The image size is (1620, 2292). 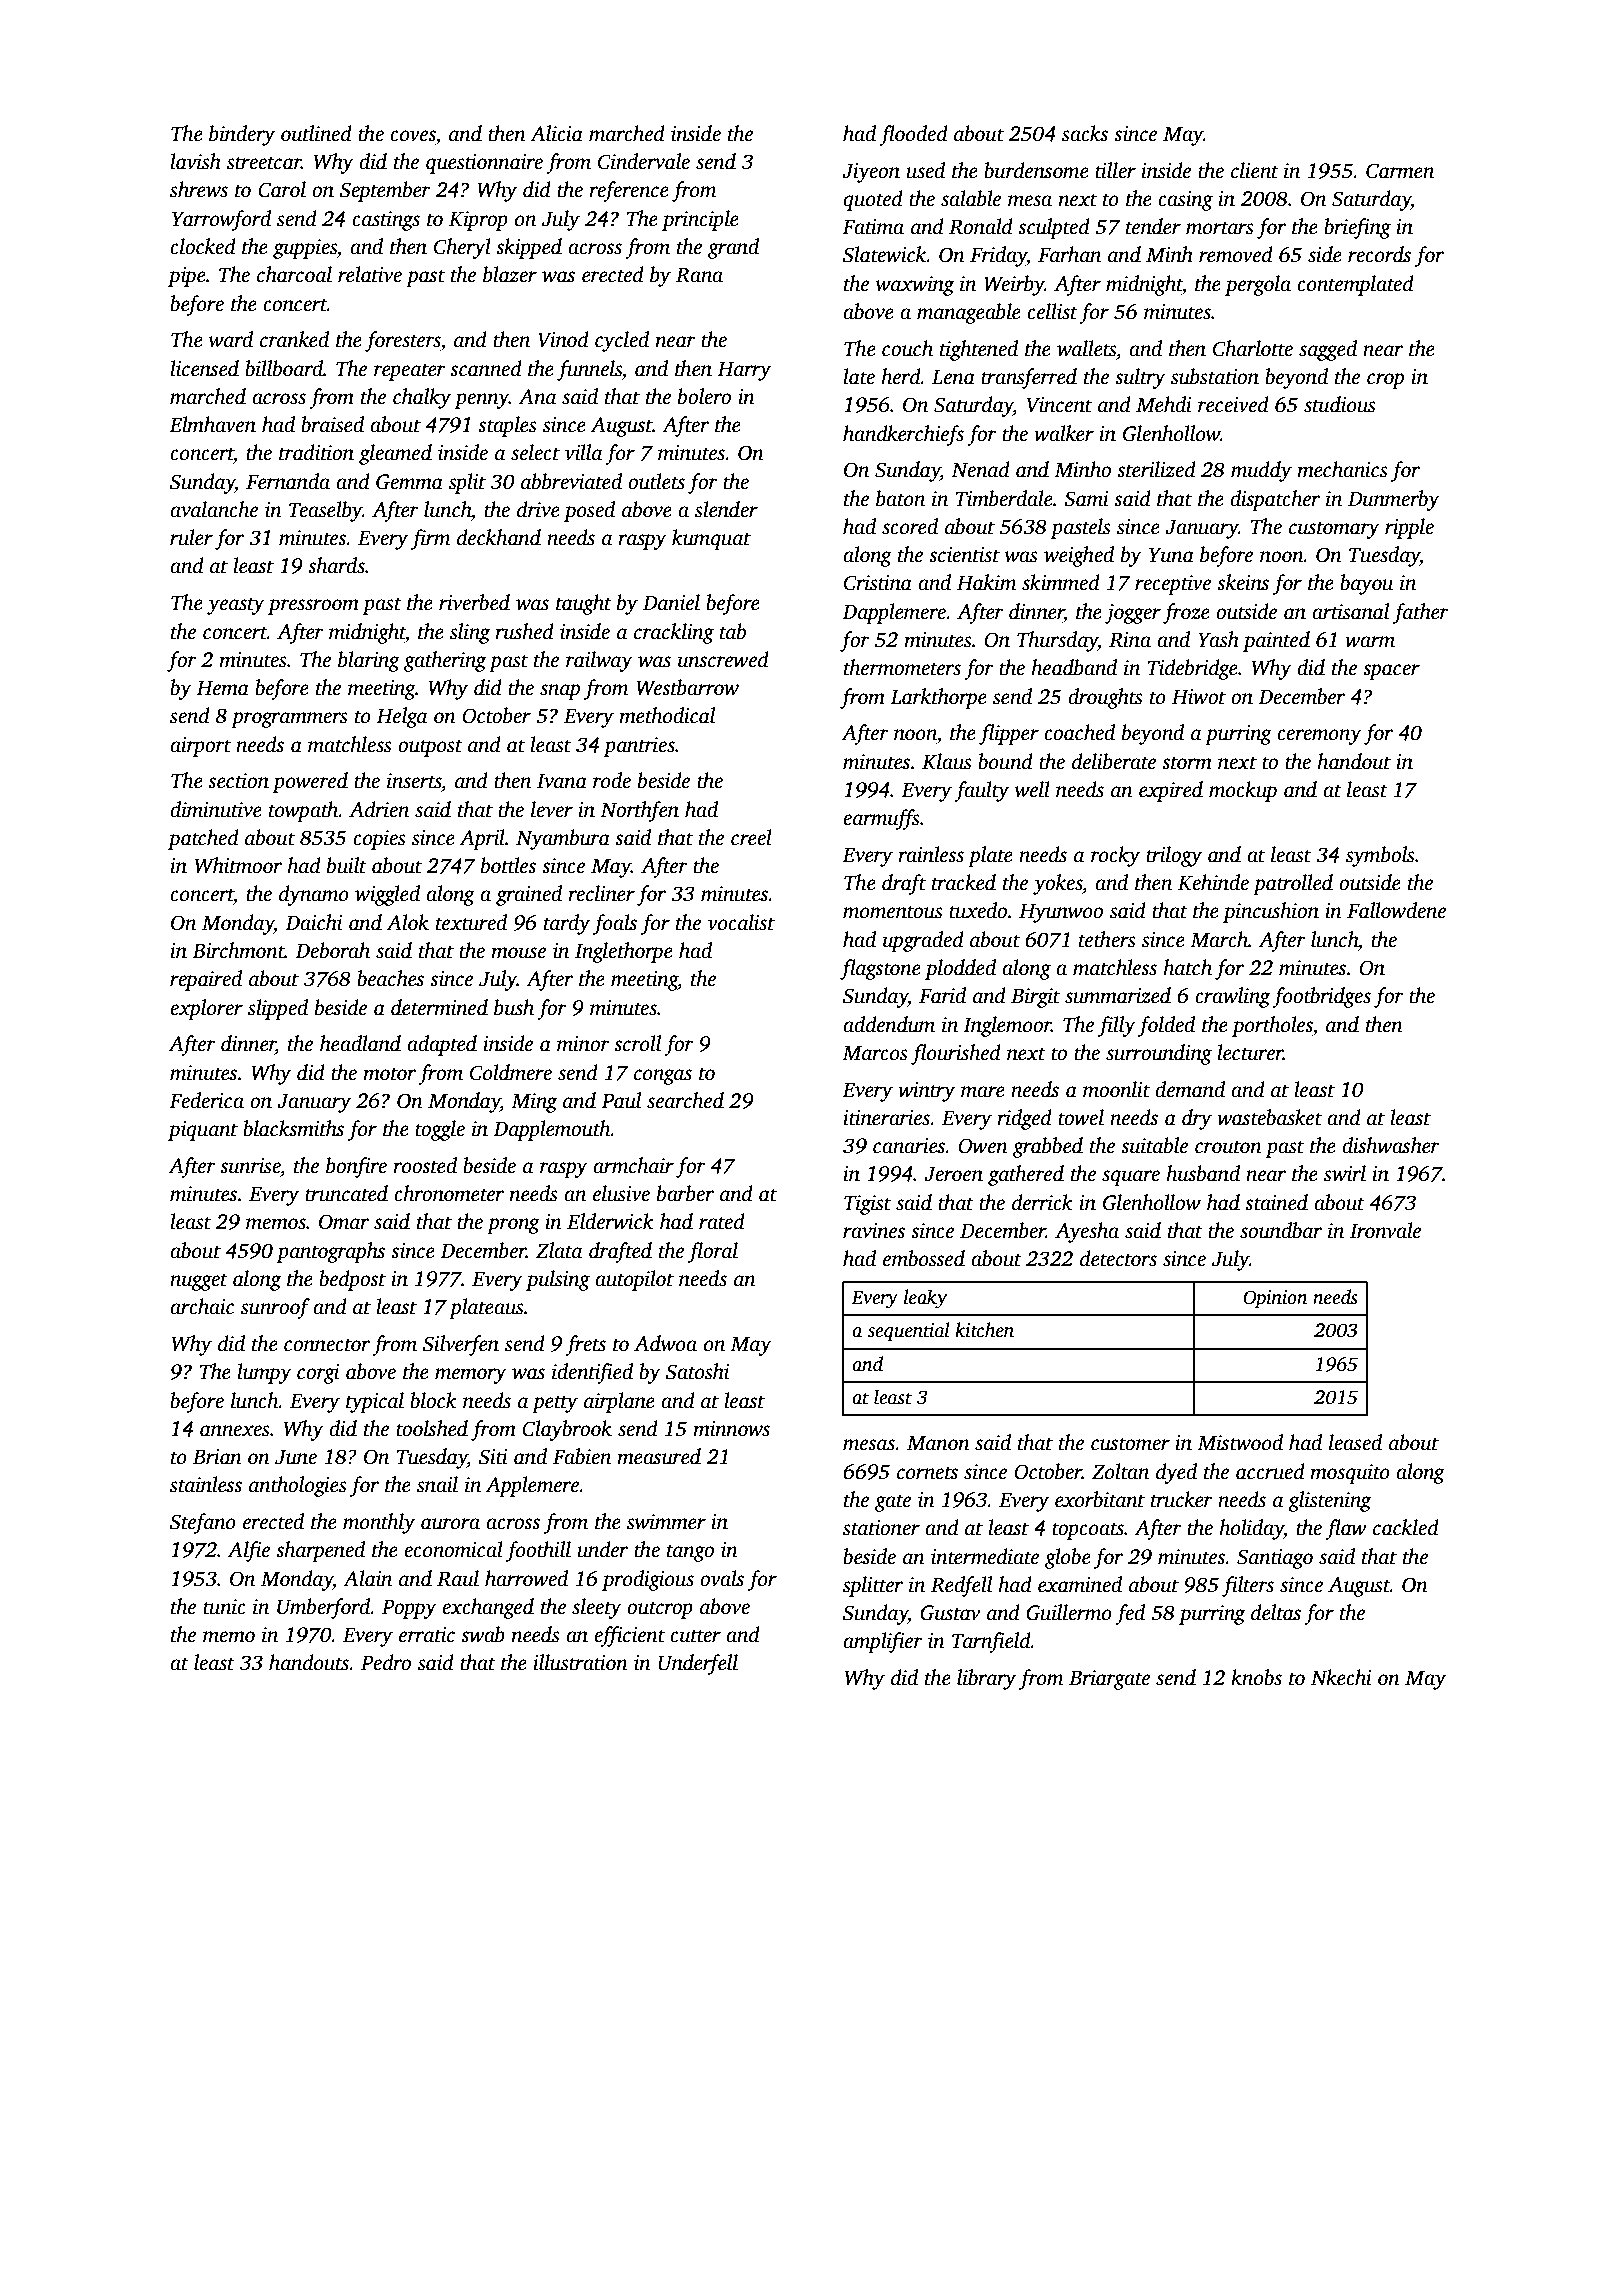 What do you see at coordinates (203, 246) in the screenshot?
I see `clocked` at bounding box center [203, 246].
